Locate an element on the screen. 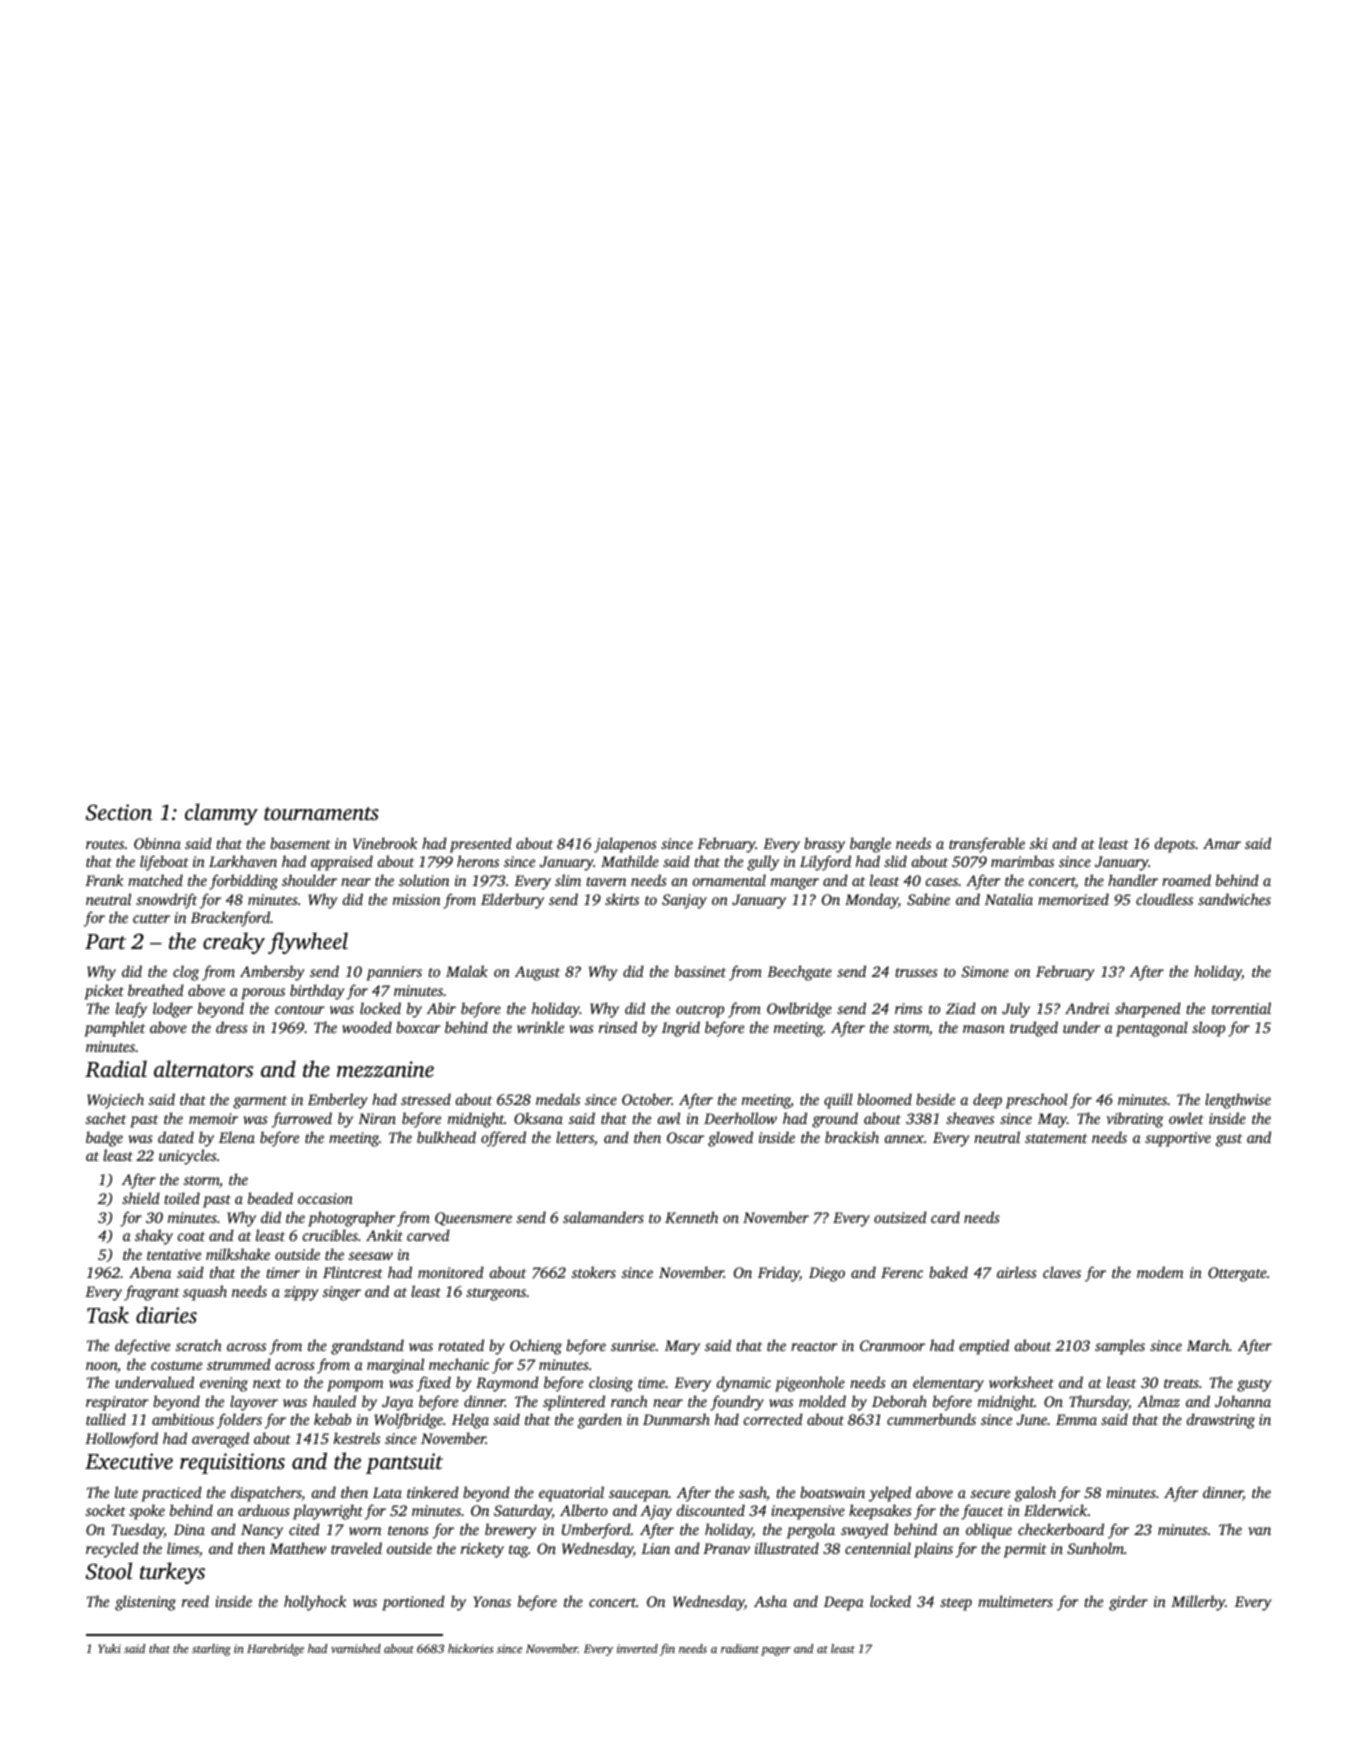 This screenshot has width=1357, height=1755. supportive is located at coordinates (1178, 1139).
